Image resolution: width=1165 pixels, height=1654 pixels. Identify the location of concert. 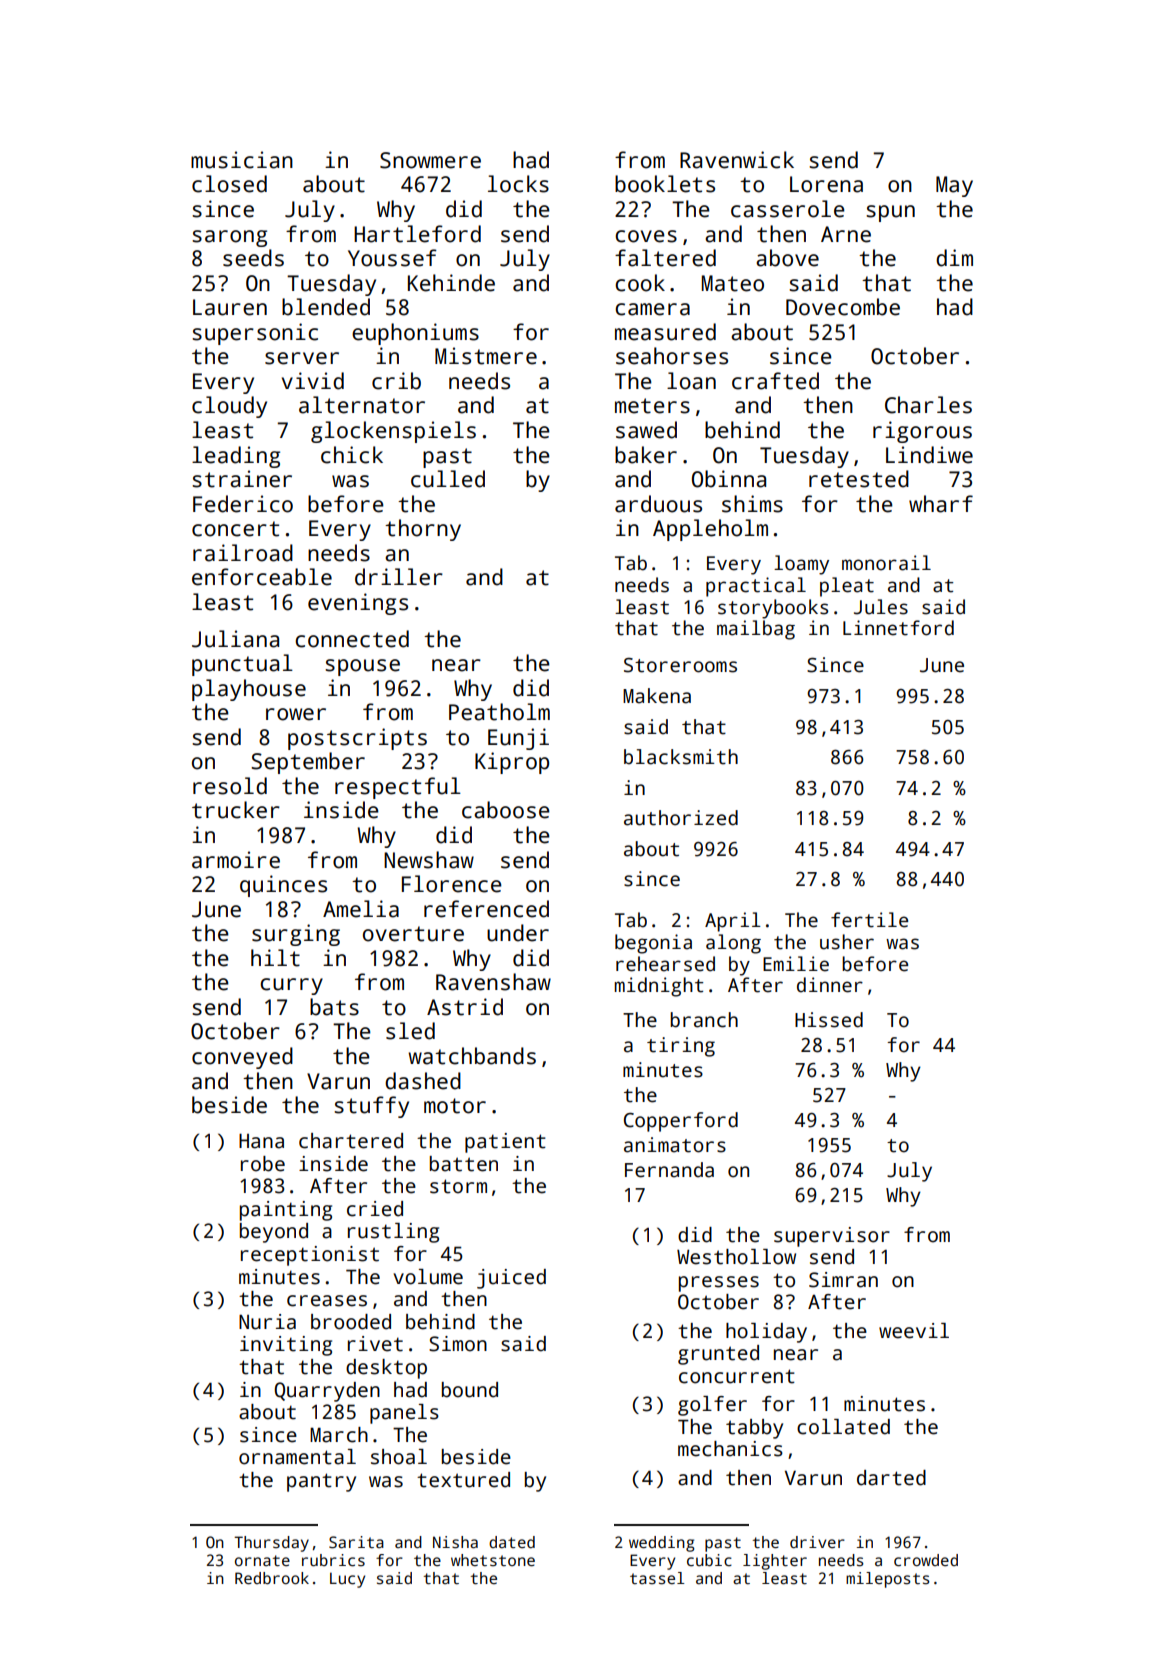
(235, 529).
